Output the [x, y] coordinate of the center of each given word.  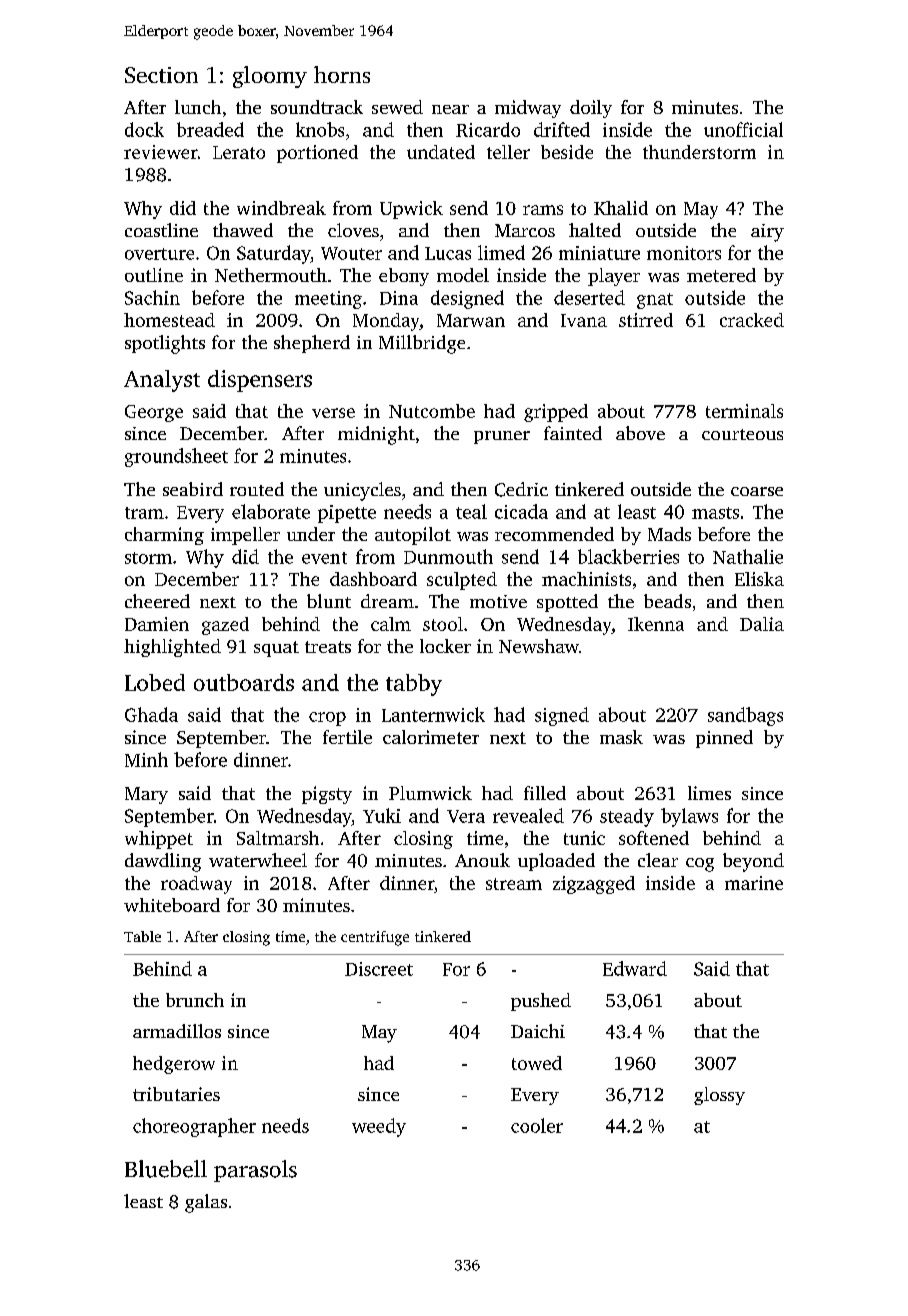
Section [161, 75]
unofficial [743, 129]
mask [621, 737]
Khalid [621, 208]
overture [159, 254]
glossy [719, 1096]
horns [342, 74]
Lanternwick [433, 714]
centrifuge [375, 938]
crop [327, 719]
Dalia [762, 624]
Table [142, 936]
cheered [157, 601]
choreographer [194, 1127]
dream [387, 601]
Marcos [525, 230]
